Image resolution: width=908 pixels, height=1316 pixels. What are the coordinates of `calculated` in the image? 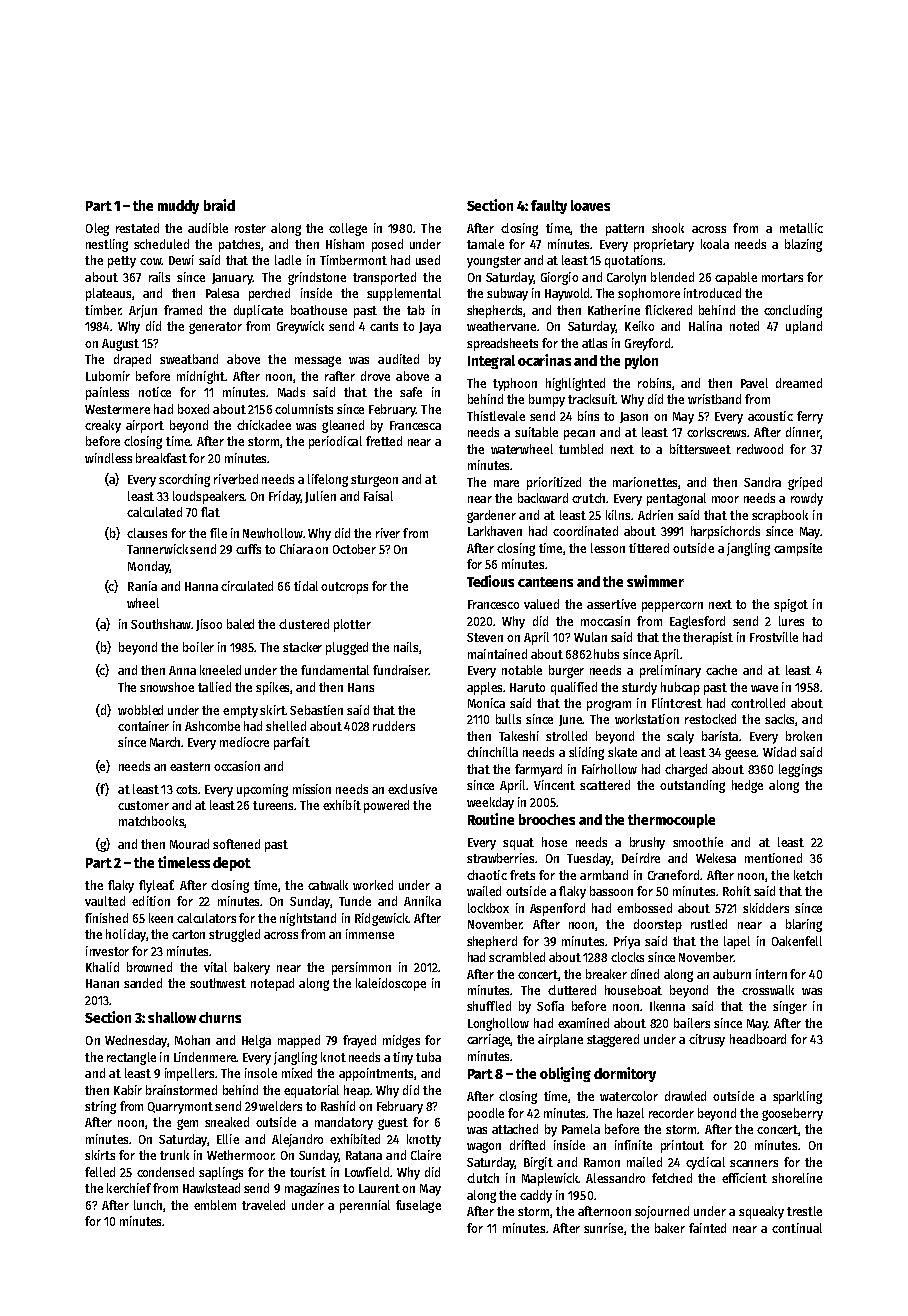 It's located at (154, 512).
